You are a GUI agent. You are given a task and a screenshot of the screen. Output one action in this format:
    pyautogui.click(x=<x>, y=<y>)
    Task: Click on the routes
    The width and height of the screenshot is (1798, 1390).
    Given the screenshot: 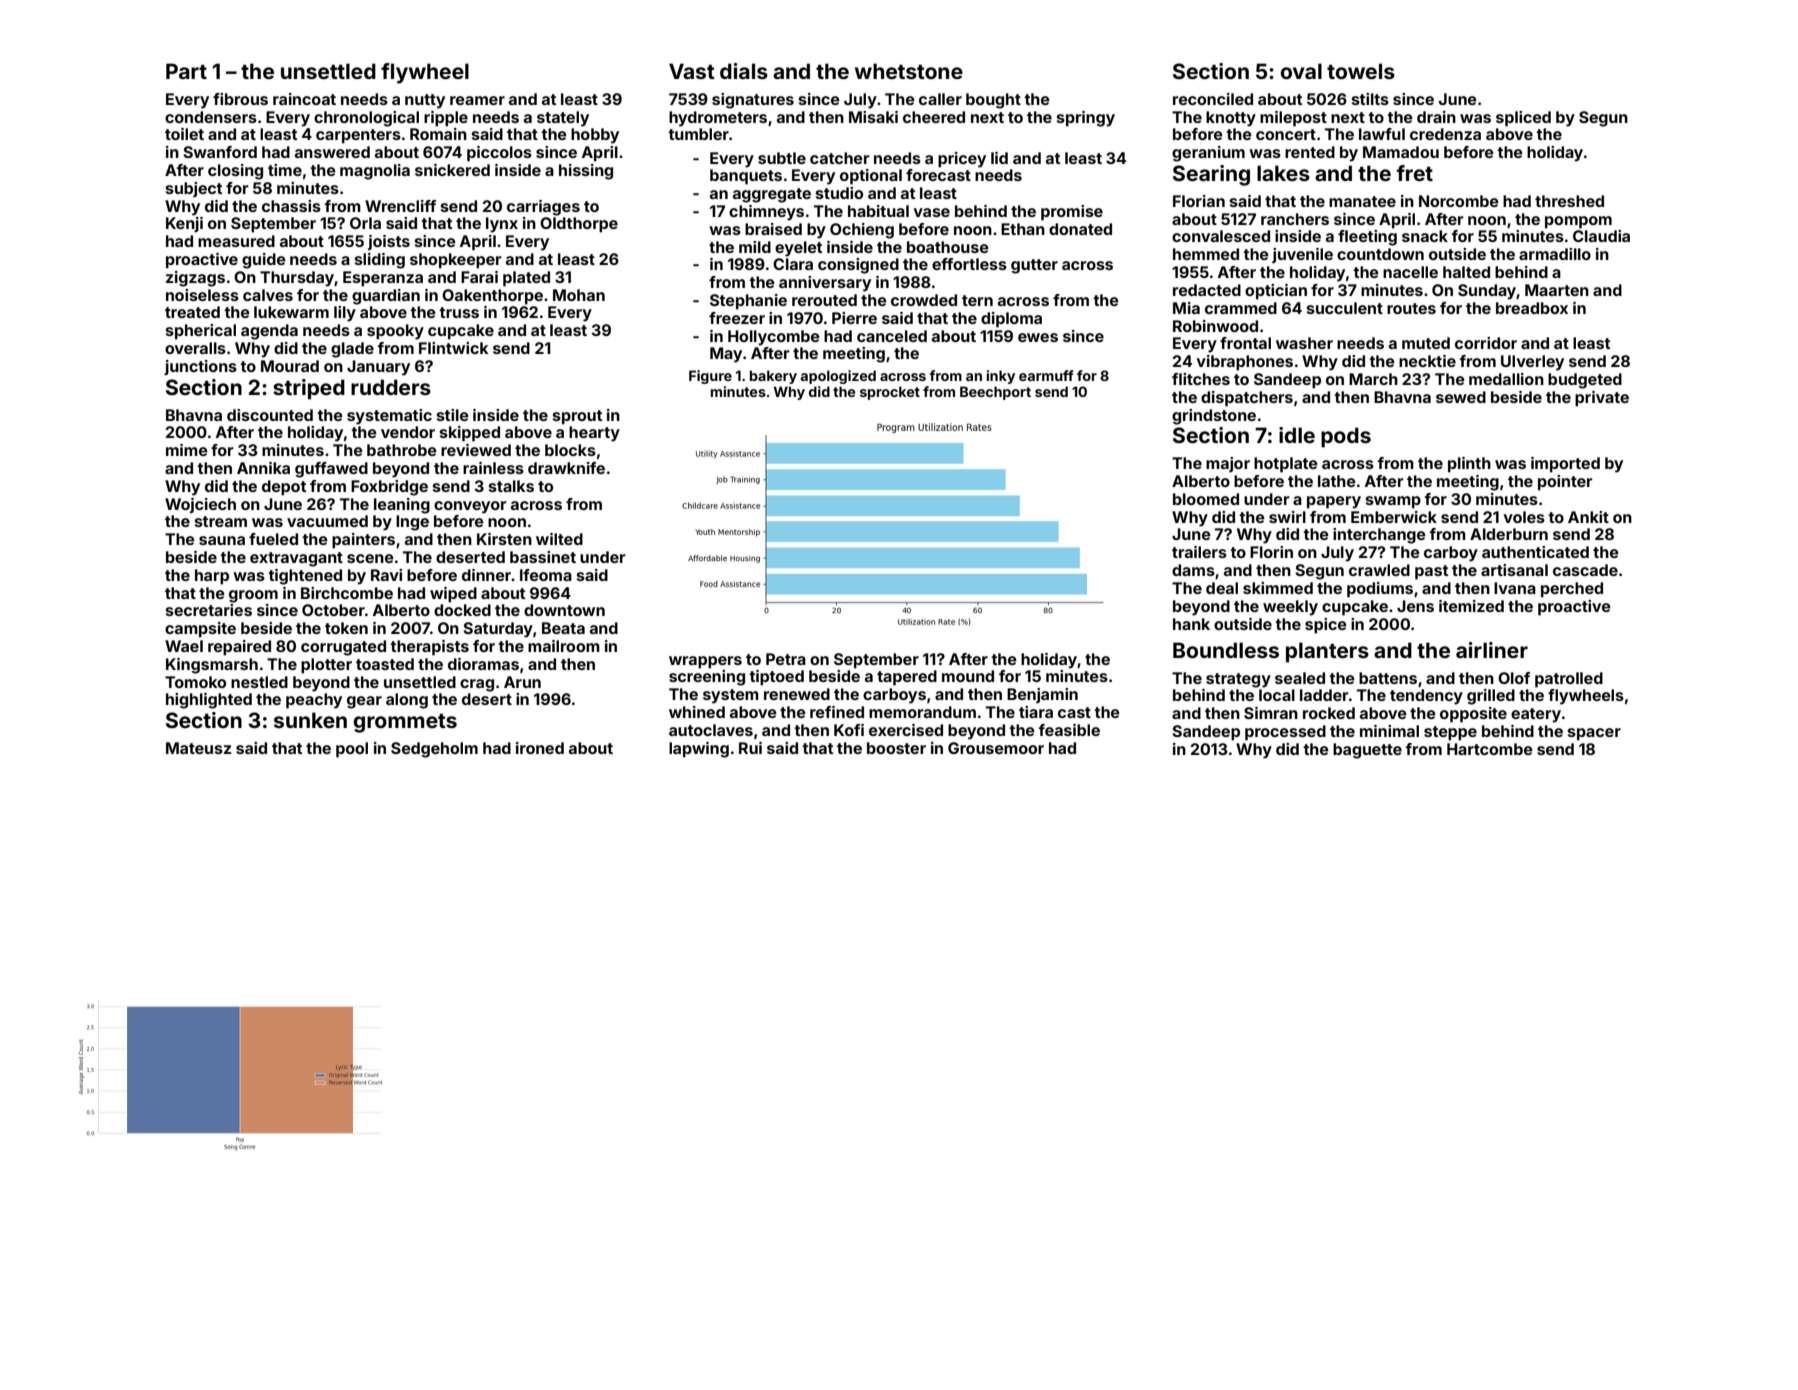 What is the action you would take?
    pyautogui.click(x=1411, y=308)
